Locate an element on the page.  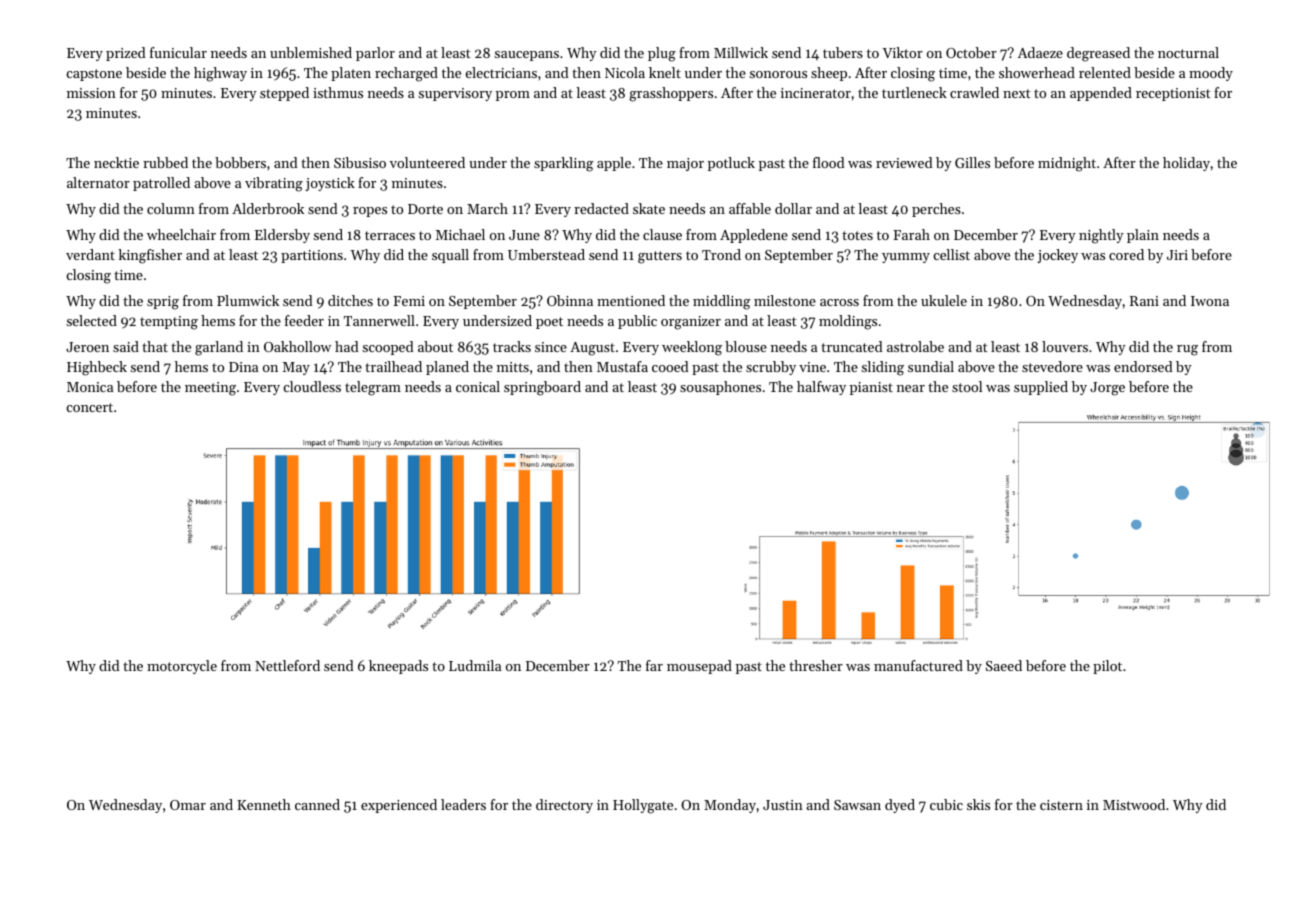
feeder is located at coordinates (304, 320).
